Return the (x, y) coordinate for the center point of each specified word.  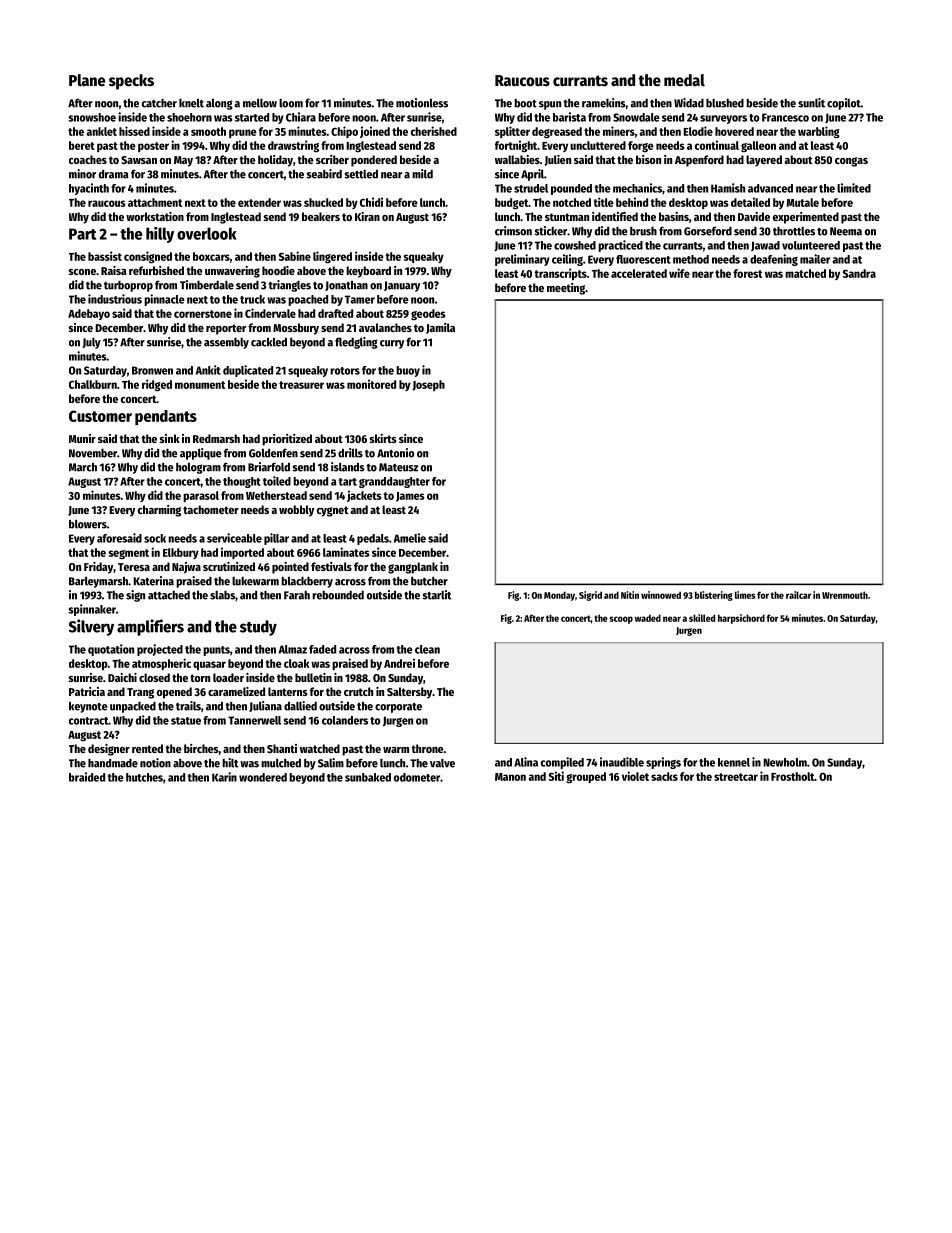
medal (684, 80)
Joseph (428, 385)
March (83, 467)
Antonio (396, 453)
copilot (844, 104)
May (183, 161)
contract (88, 721)
